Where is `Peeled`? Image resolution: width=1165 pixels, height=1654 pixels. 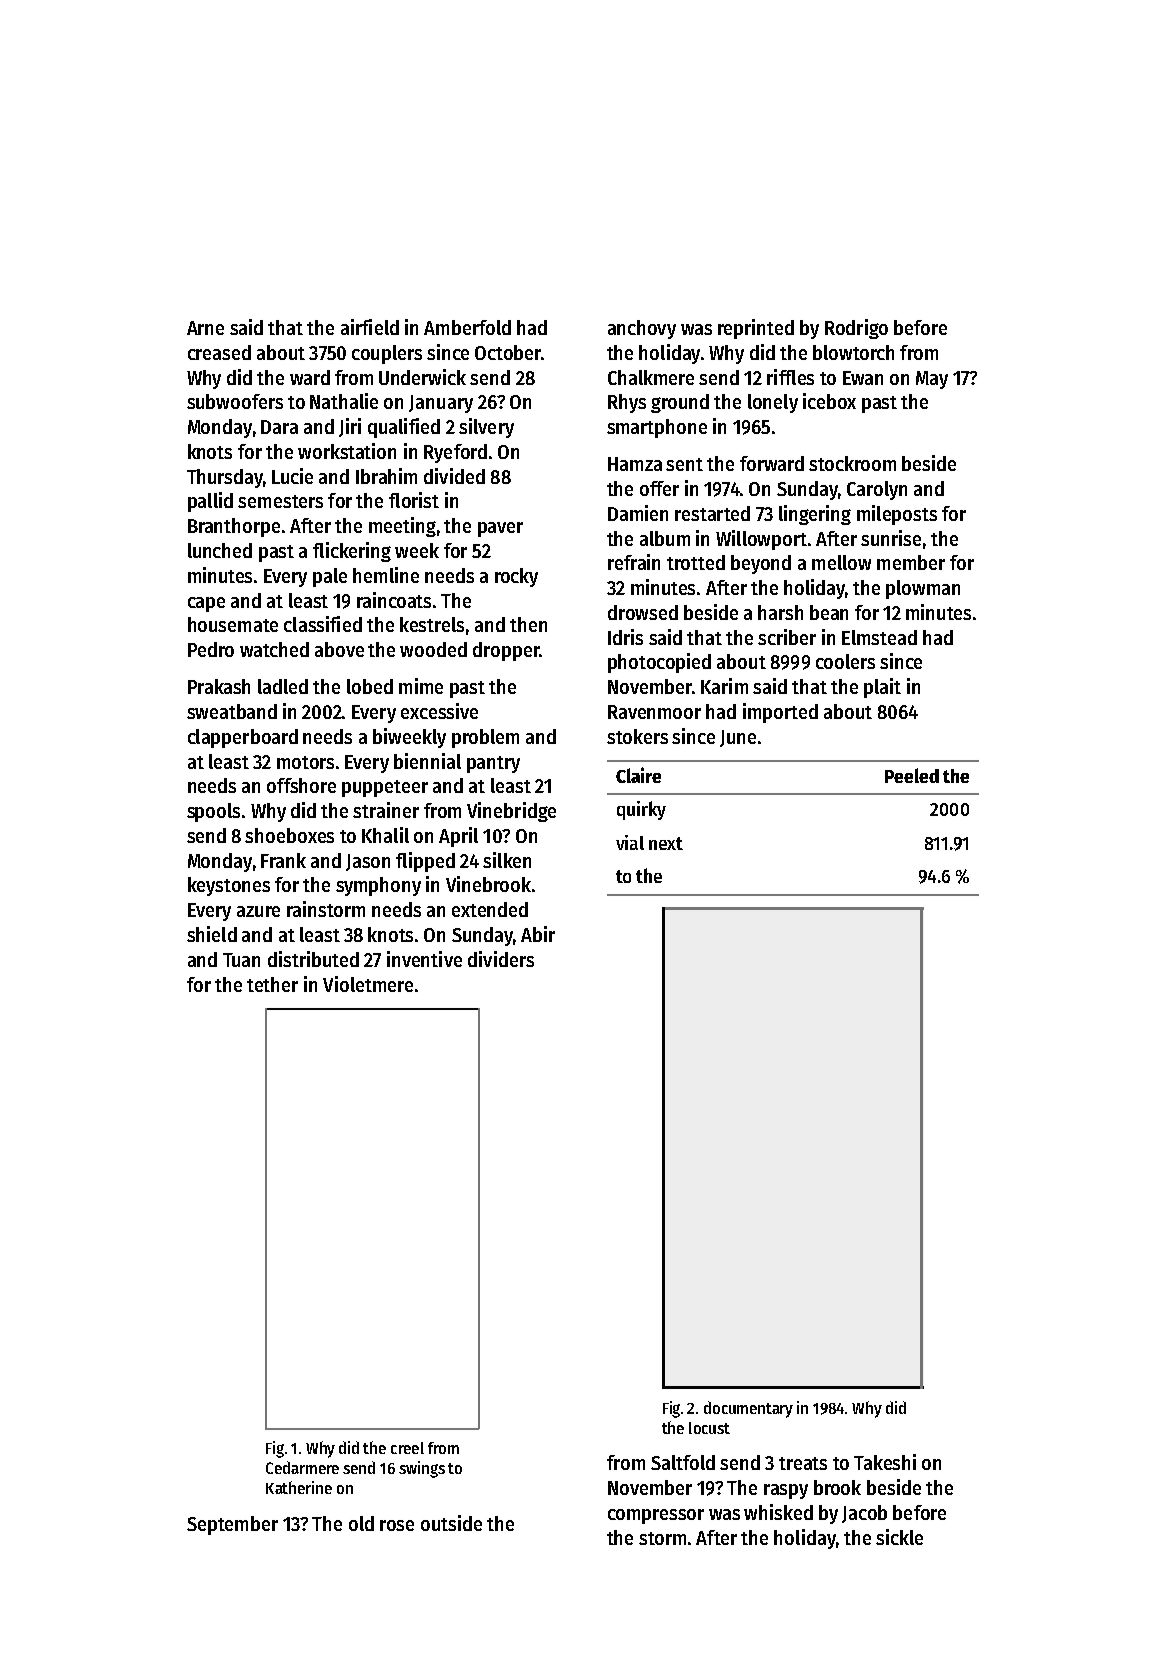
Peeled is located at coordinates (912, 775).
